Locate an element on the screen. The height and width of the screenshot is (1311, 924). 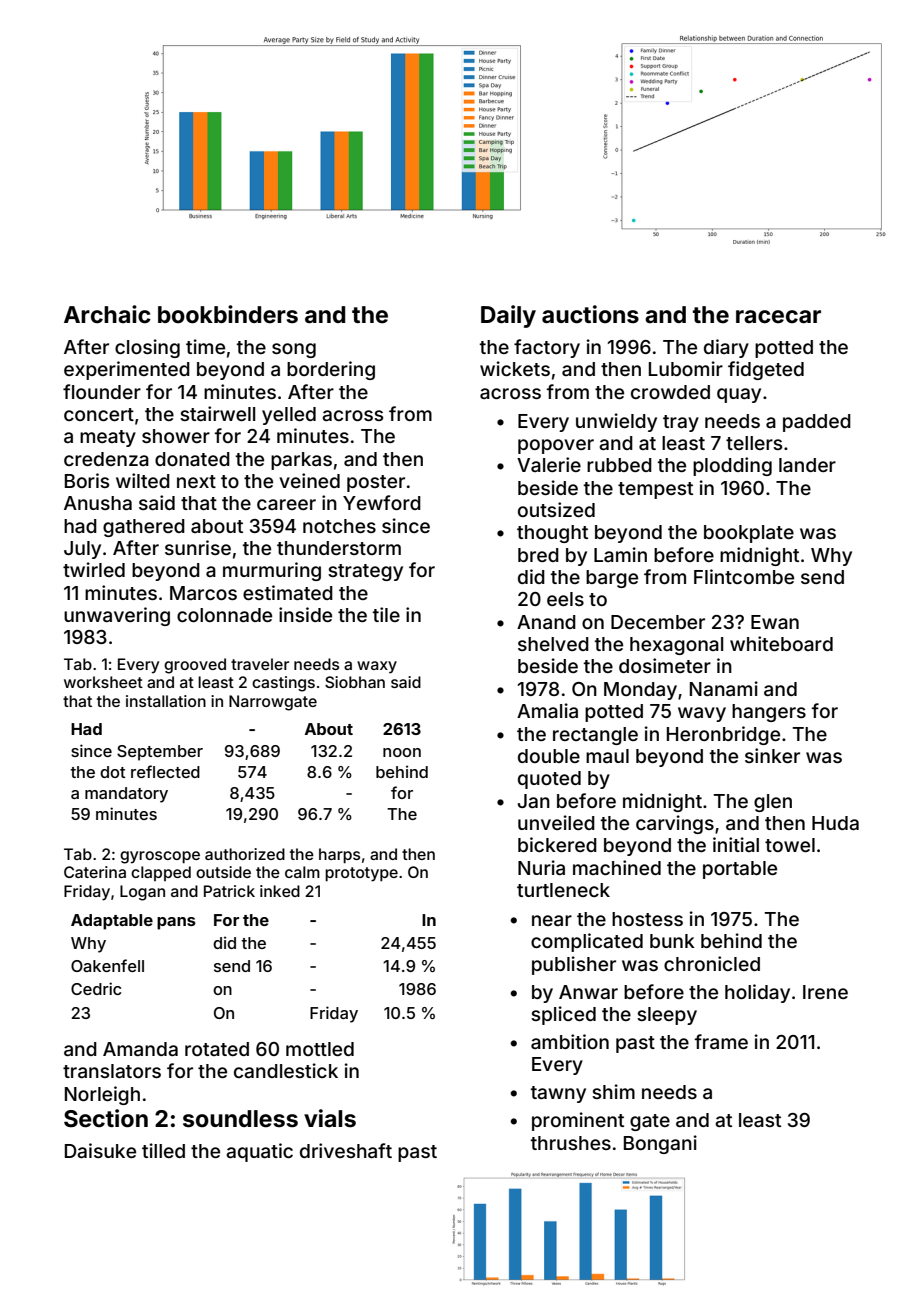
wickets is located at coordinates (515, 368).
